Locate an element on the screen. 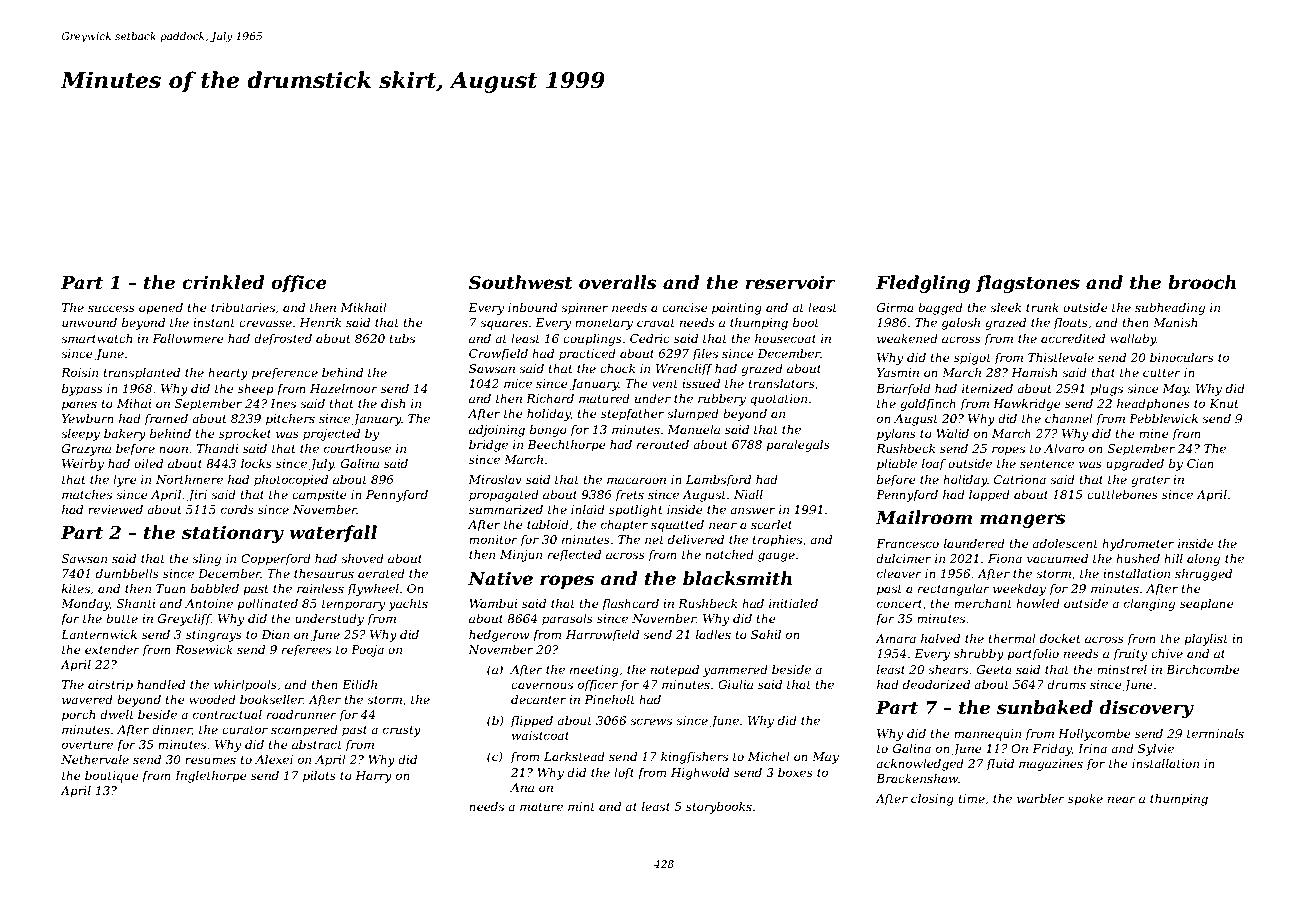  smartwatch is located at coordinates (96, 338).
